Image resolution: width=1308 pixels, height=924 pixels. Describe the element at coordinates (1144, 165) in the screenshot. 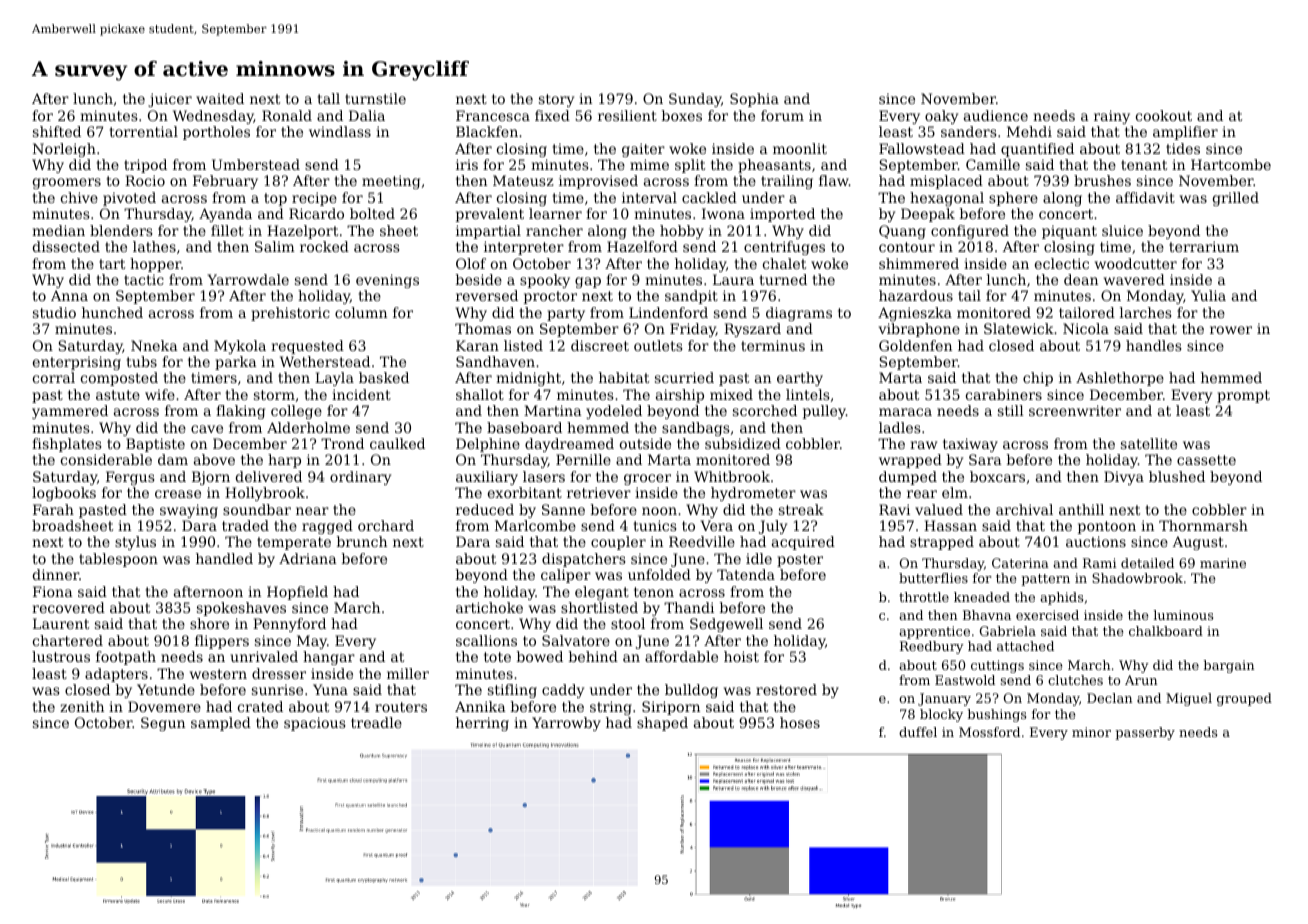

I see `tenant` at that location.
